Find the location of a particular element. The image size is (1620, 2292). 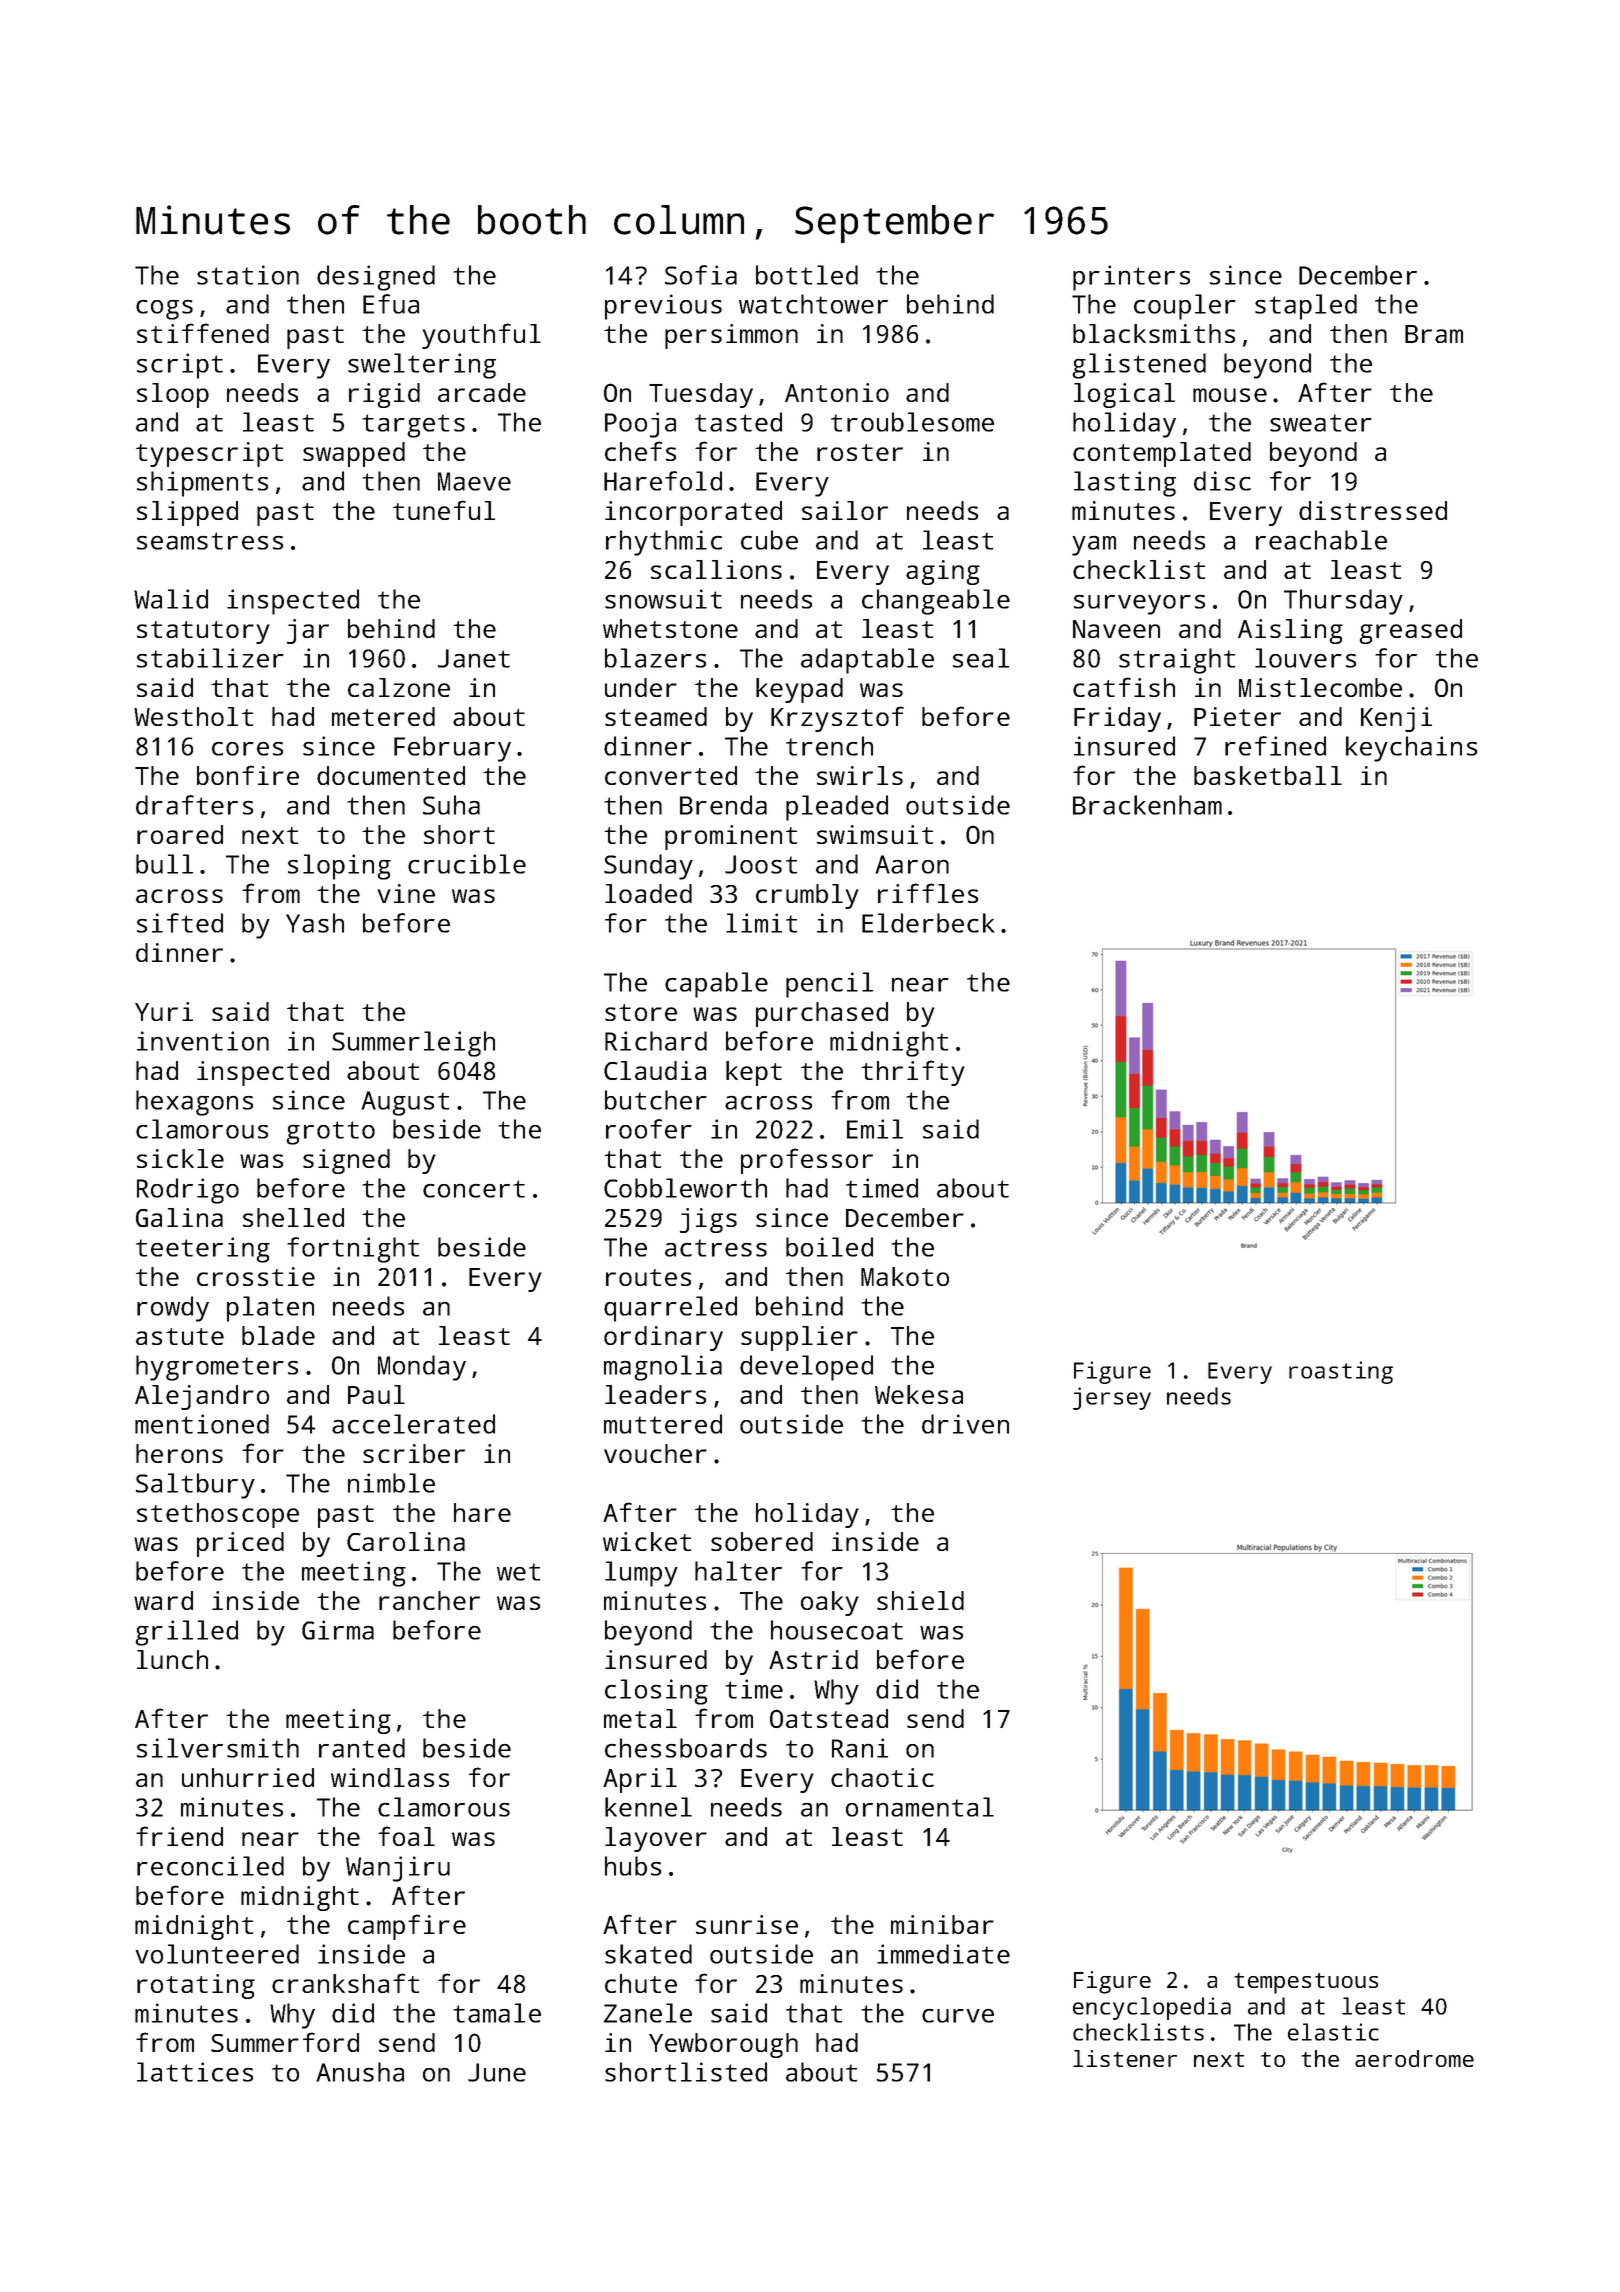

shipments is located at coordinates (202, 484).
